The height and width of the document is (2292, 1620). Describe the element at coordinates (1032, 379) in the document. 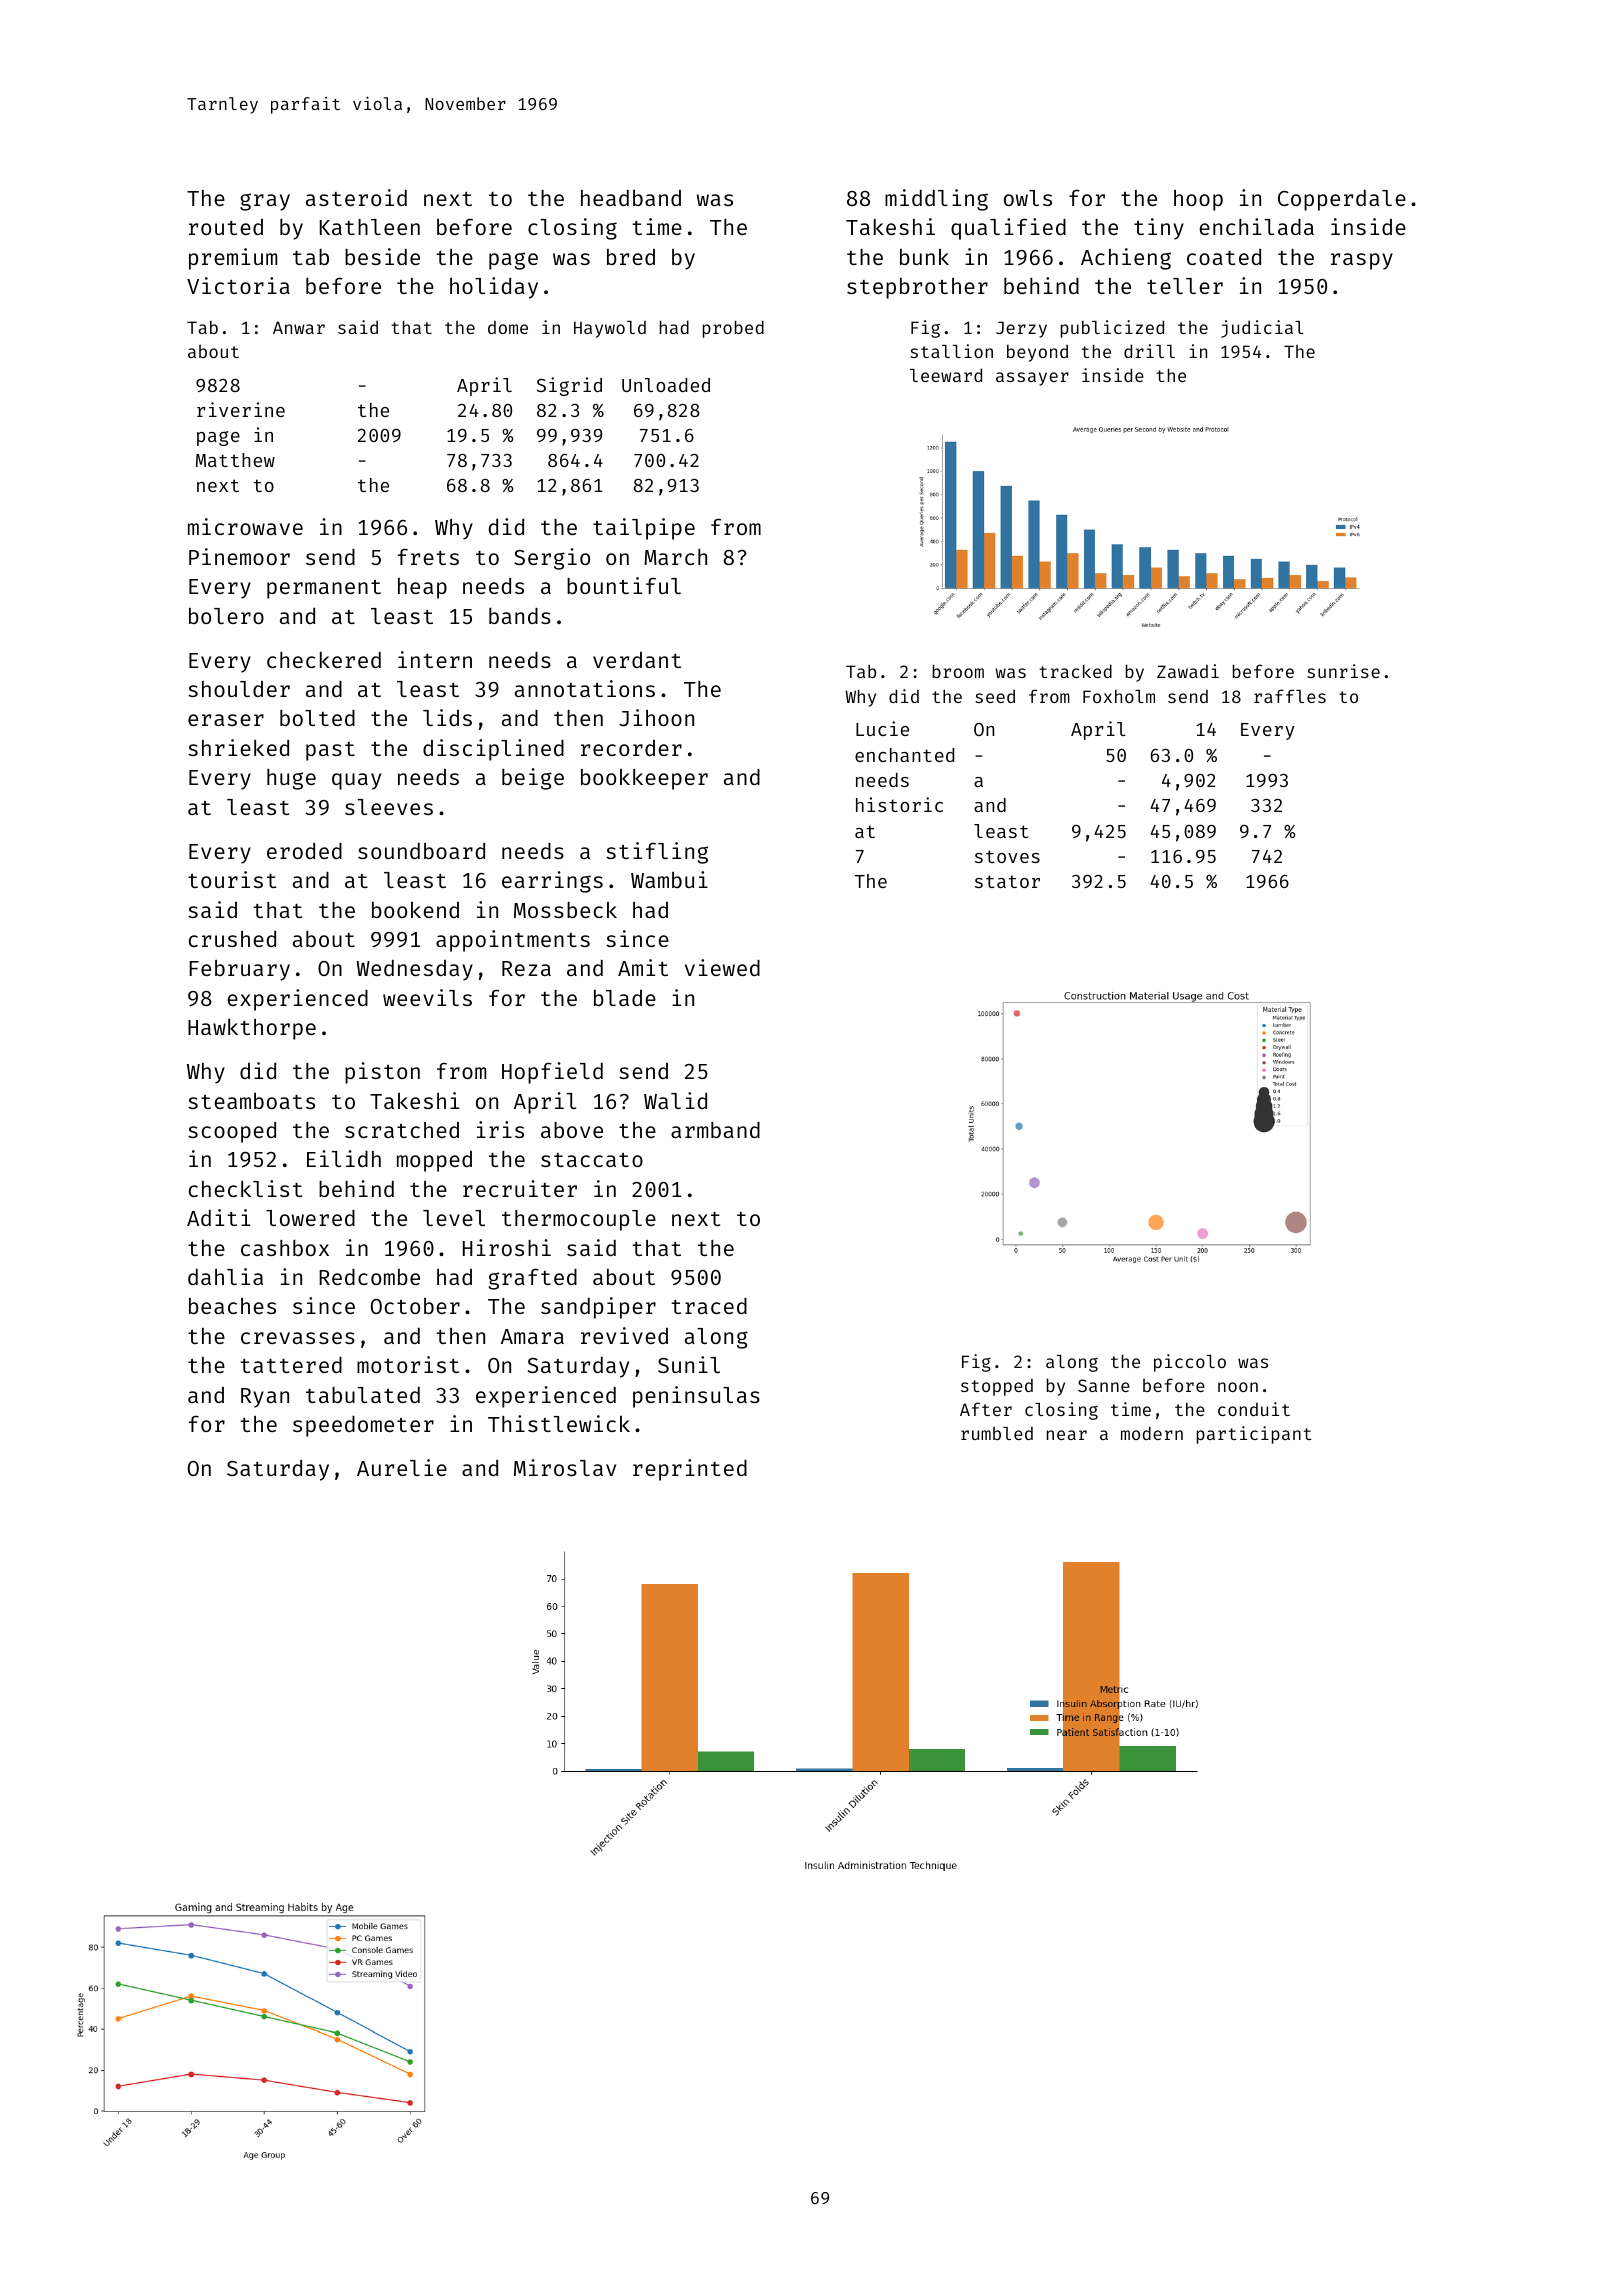

I see `assayer` at that location.
